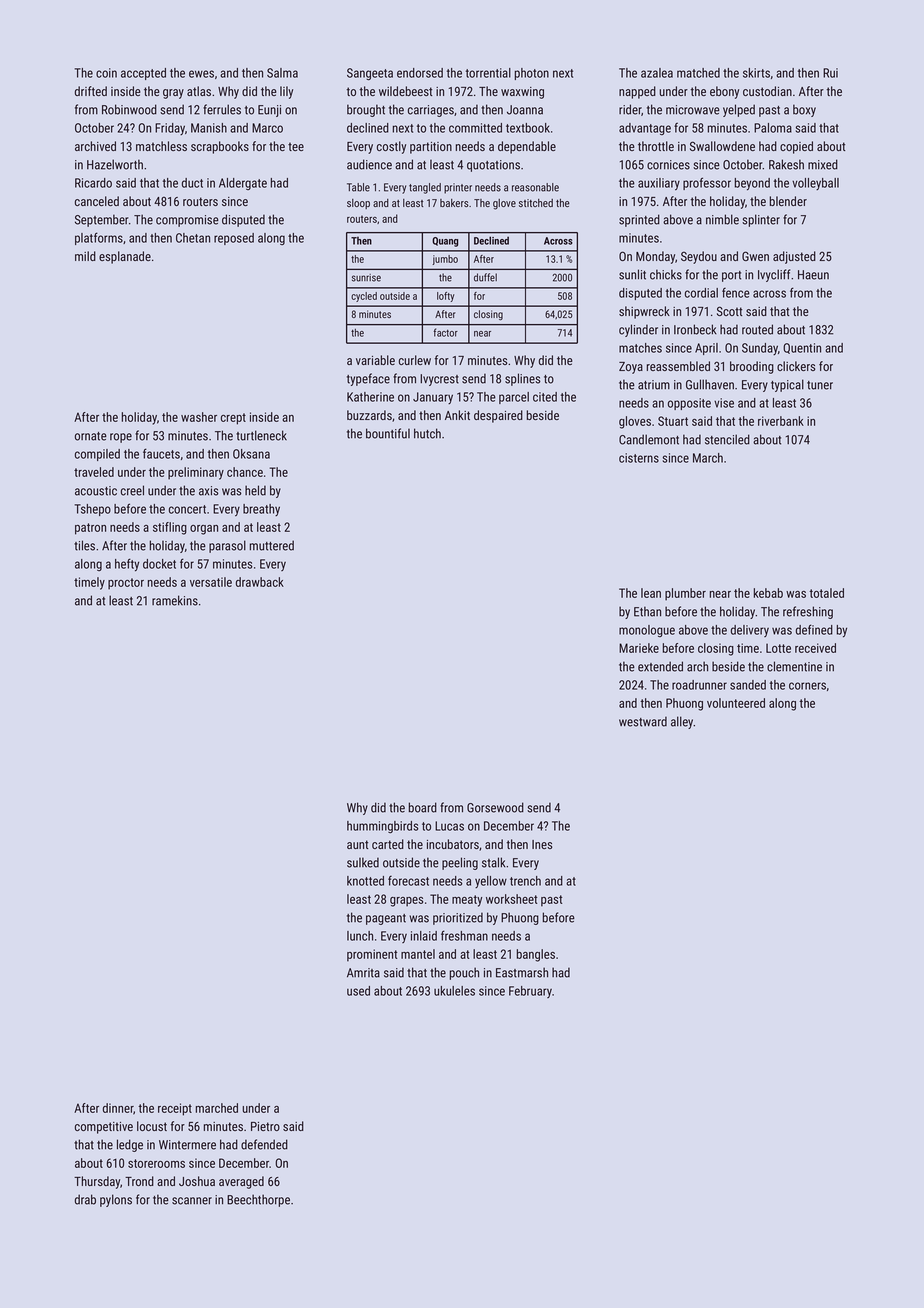 This screenshot has width=924, height=1308. What do you see at coordinates (175, 600) in the screenshot?
I see `ramekins` at bounding box center [175, 600].
